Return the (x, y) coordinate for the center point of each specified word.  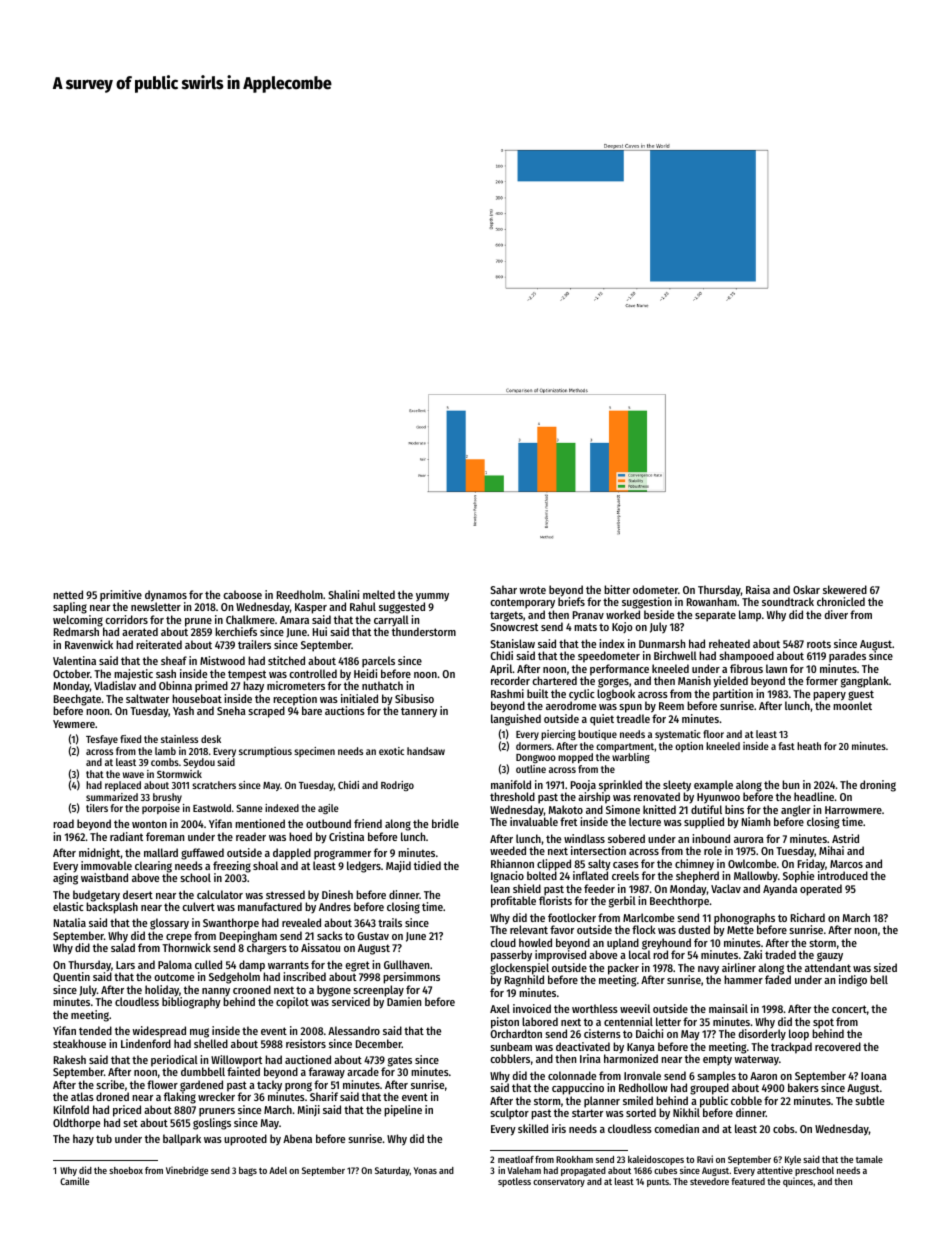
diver (836, 614)
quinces (798, 1182)
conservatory (559, 1183)
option (689, 747)
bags (248, 1171)
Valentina (74, 660)
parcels (378, 662)
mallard (161, 852)
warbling (631, 758)
